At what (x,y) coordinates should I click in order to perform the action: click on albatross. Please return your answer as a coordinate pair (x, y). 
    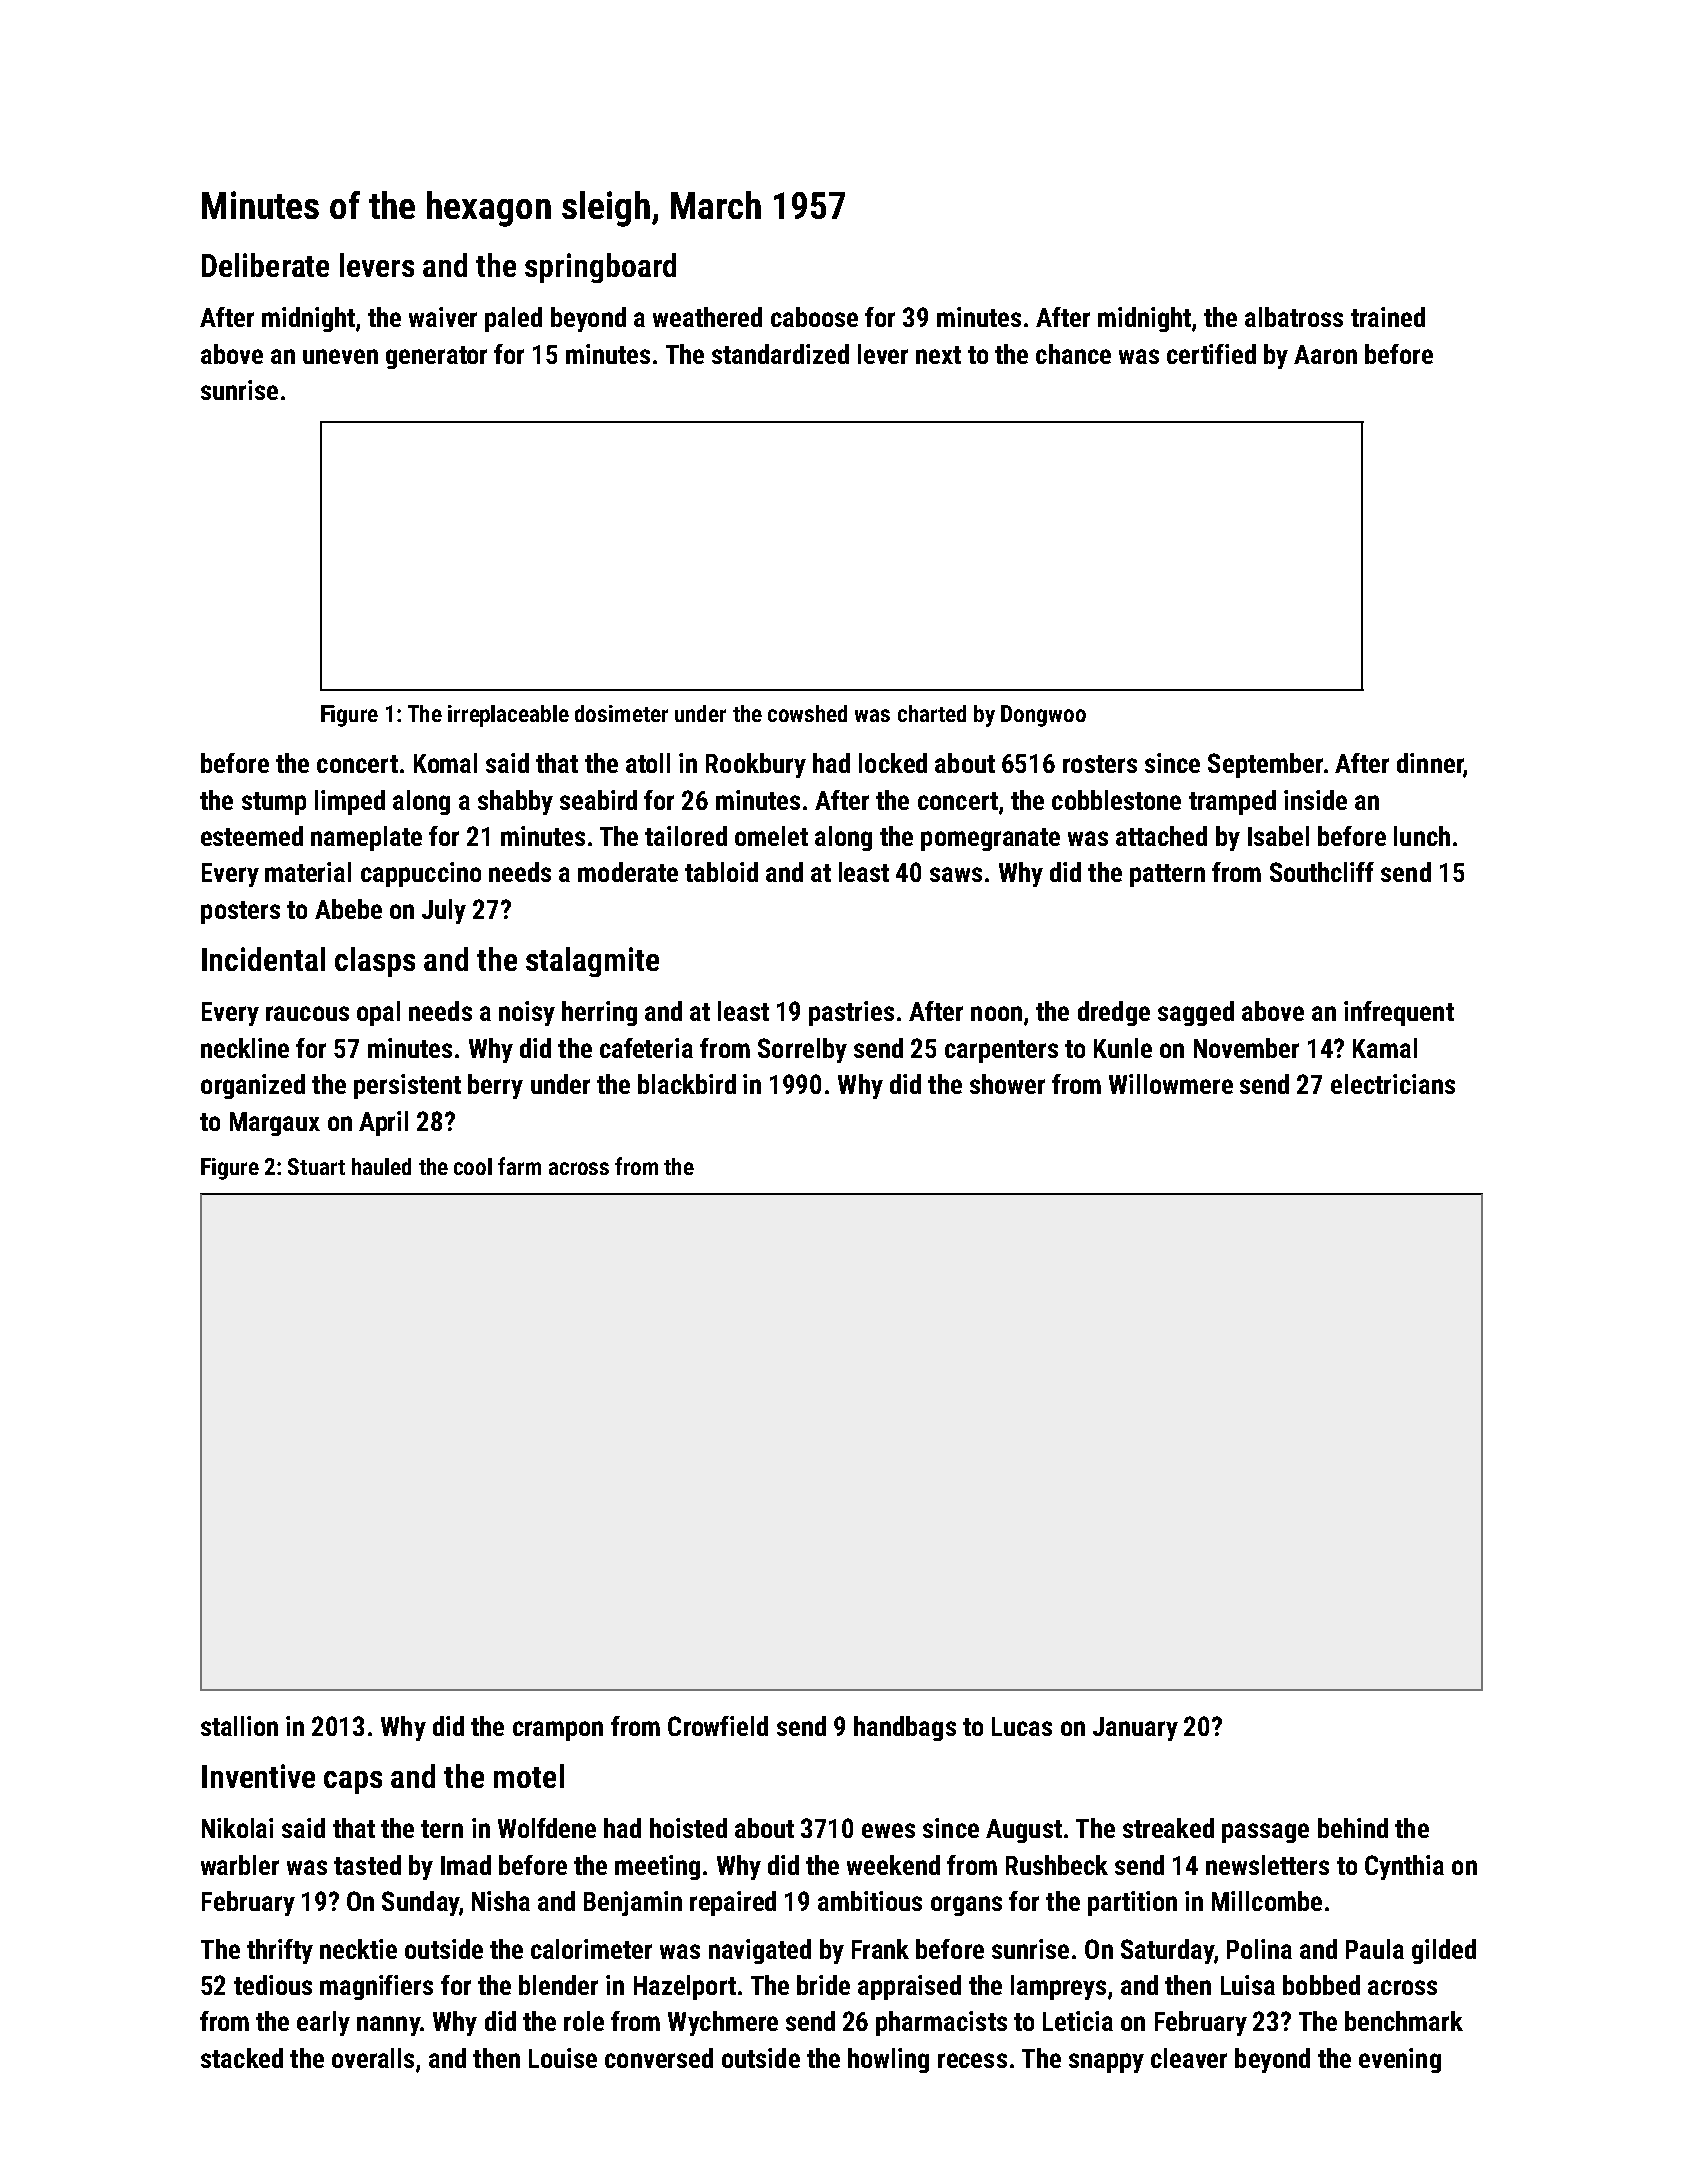
    Looking at the image, I should click on (1294, 317).
